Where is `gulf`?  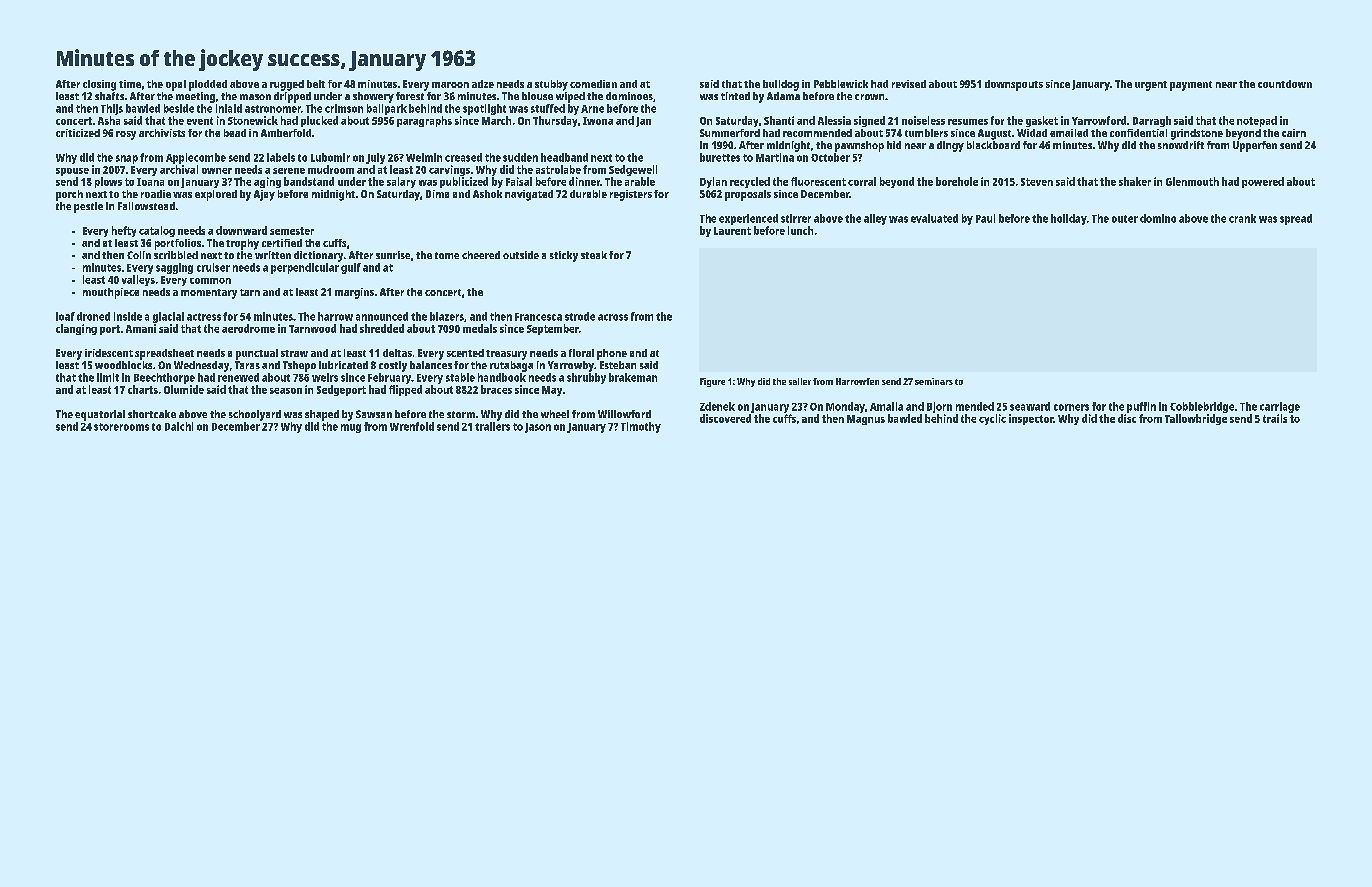
gulf is located at coordinates (351, 268).
